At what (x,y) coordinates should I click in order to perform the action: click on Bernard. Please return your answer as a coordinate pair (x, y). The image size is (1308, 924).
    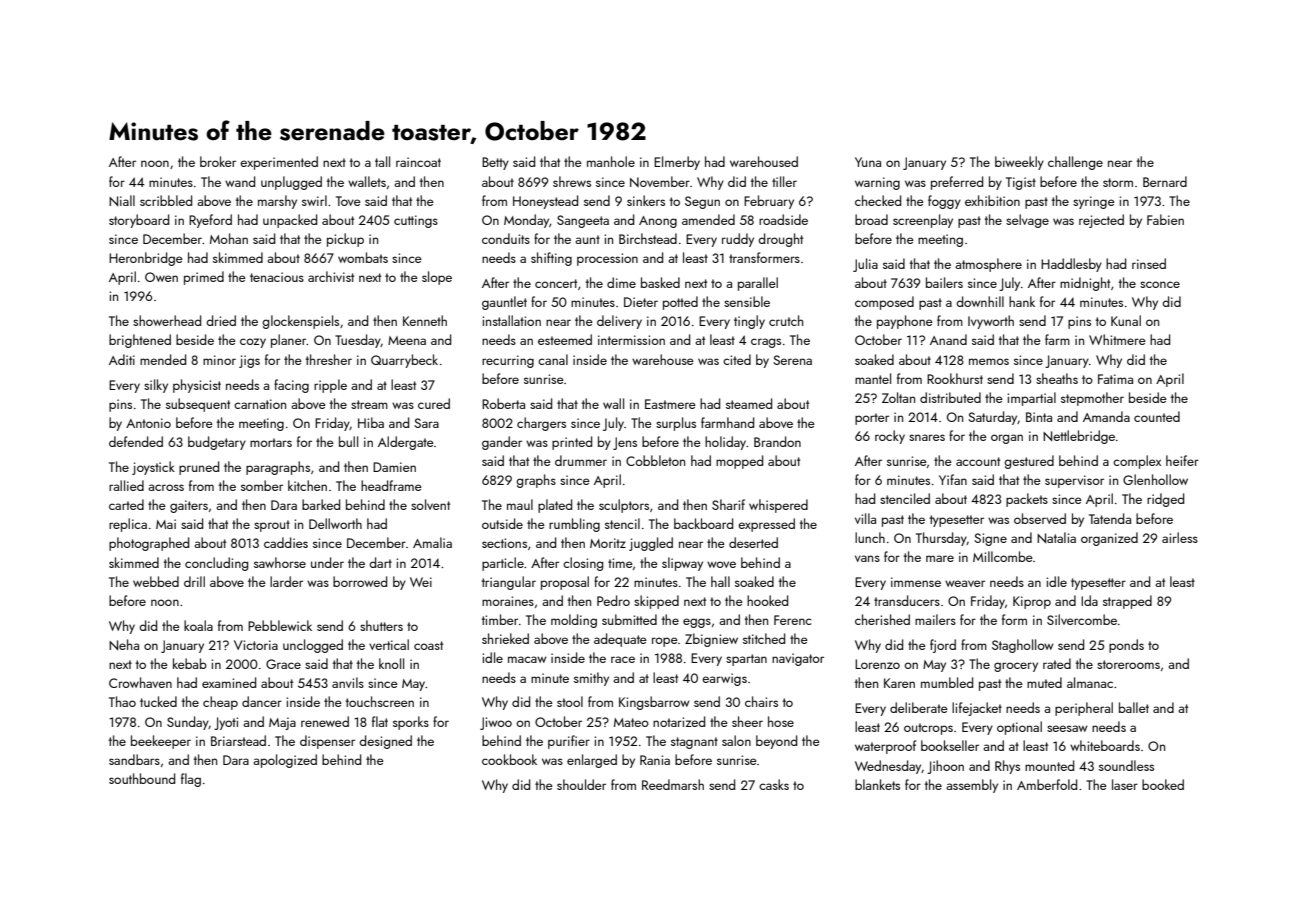
    Looking at the image, I should click on (1165, 181).
